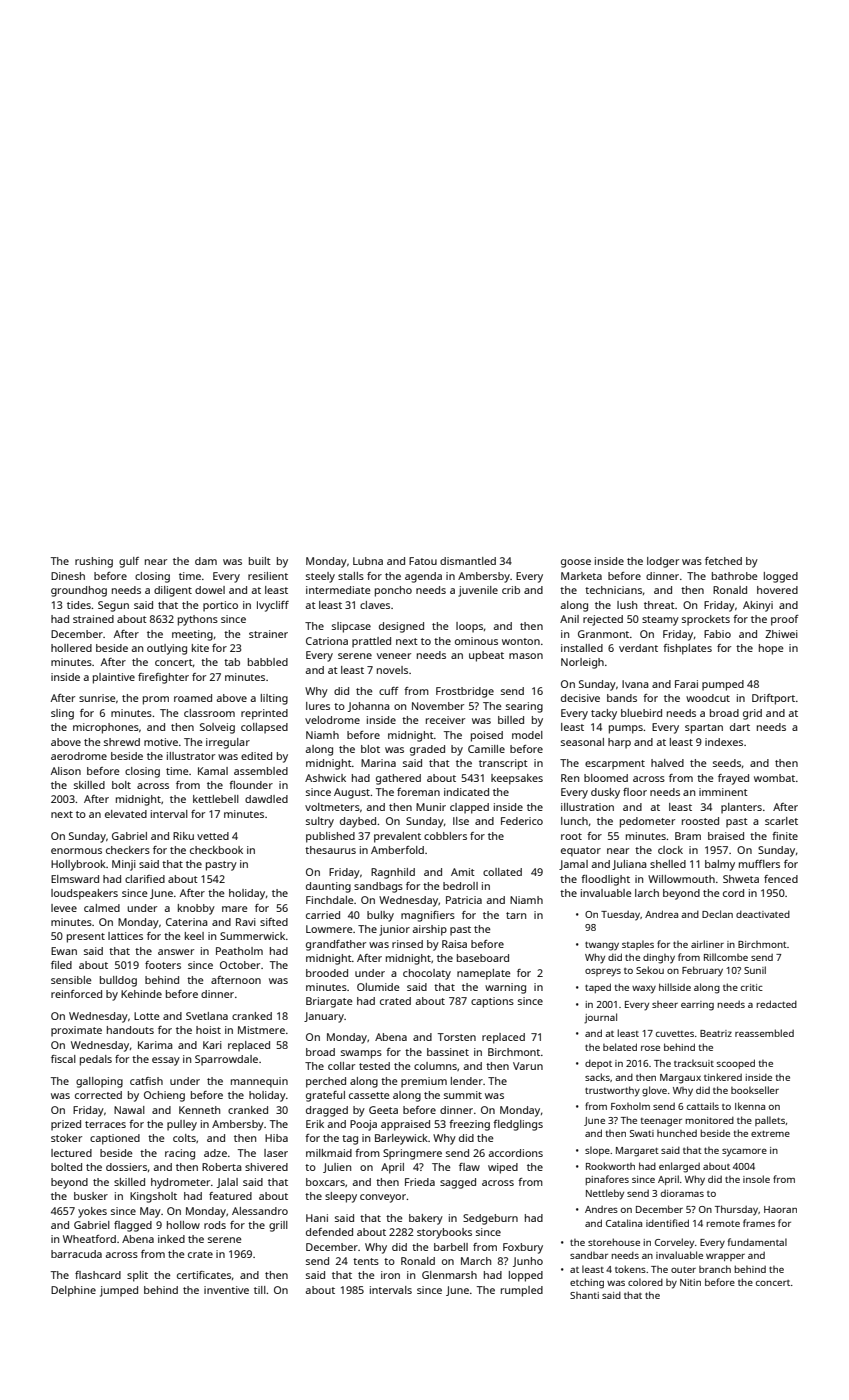 The width and height of the image is (849, 1400). What do you see at coordinates (690, 1282) in the image?
I see `Nitin` at bounding box center [690, 1282].
